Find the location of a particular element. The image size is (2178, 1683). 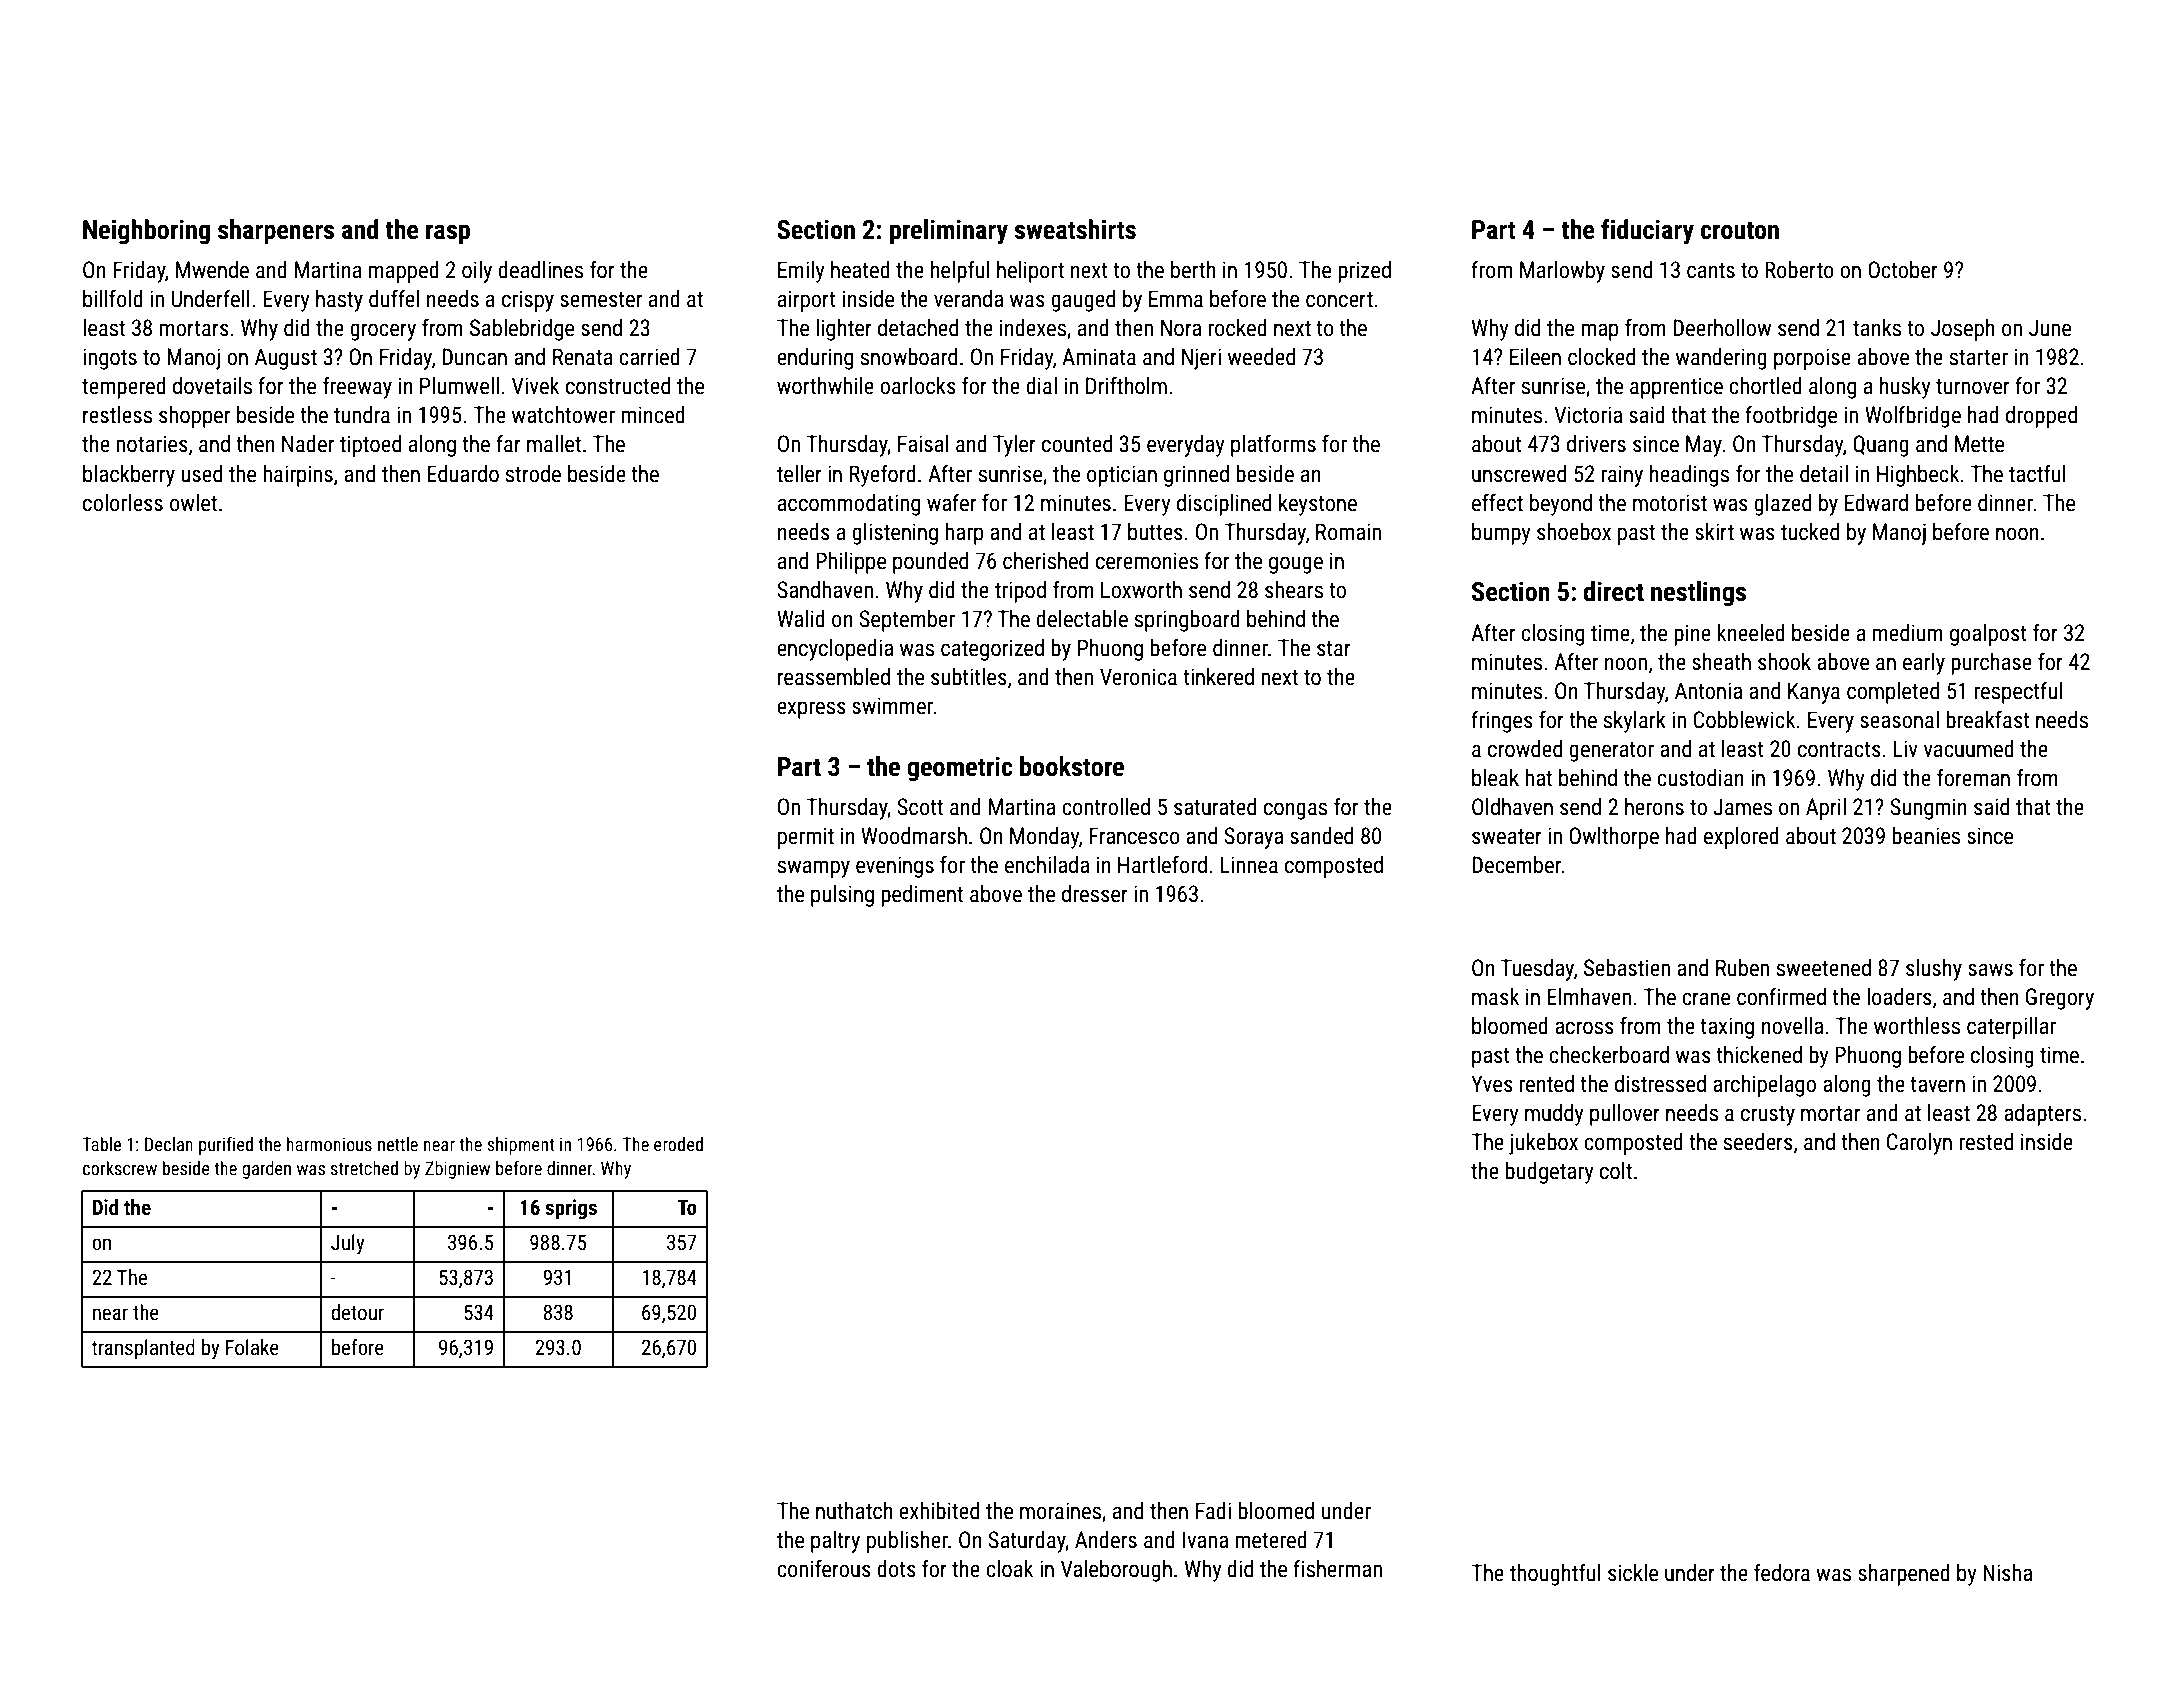

Driftholm is located at coordinates (1126, 385).
